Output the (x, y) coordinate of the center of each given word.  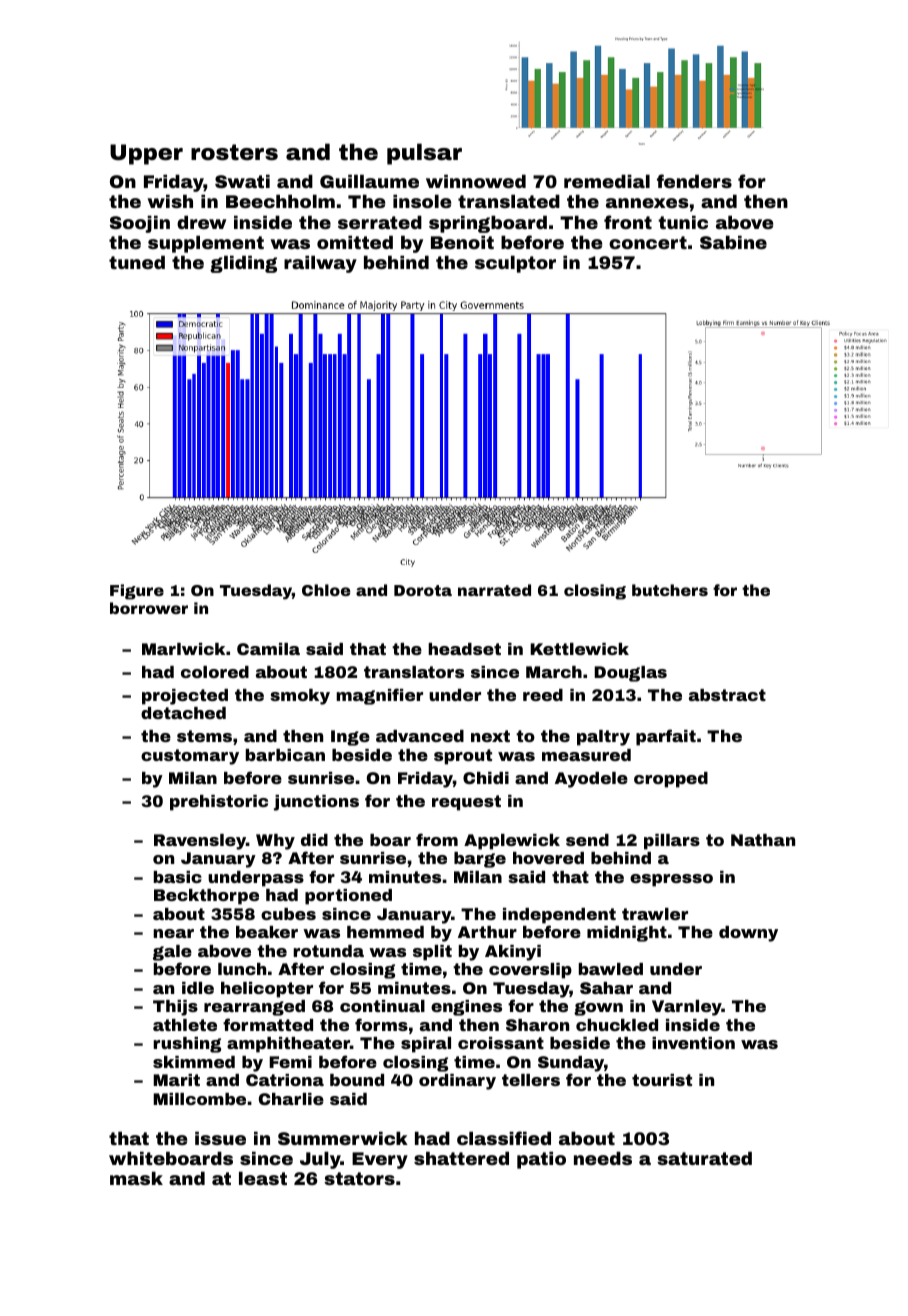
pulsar (424, 154)
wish (170, 201)
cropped (671, 780)
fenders (694, 181)
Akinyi (513, 953)
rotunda (328, 951)
